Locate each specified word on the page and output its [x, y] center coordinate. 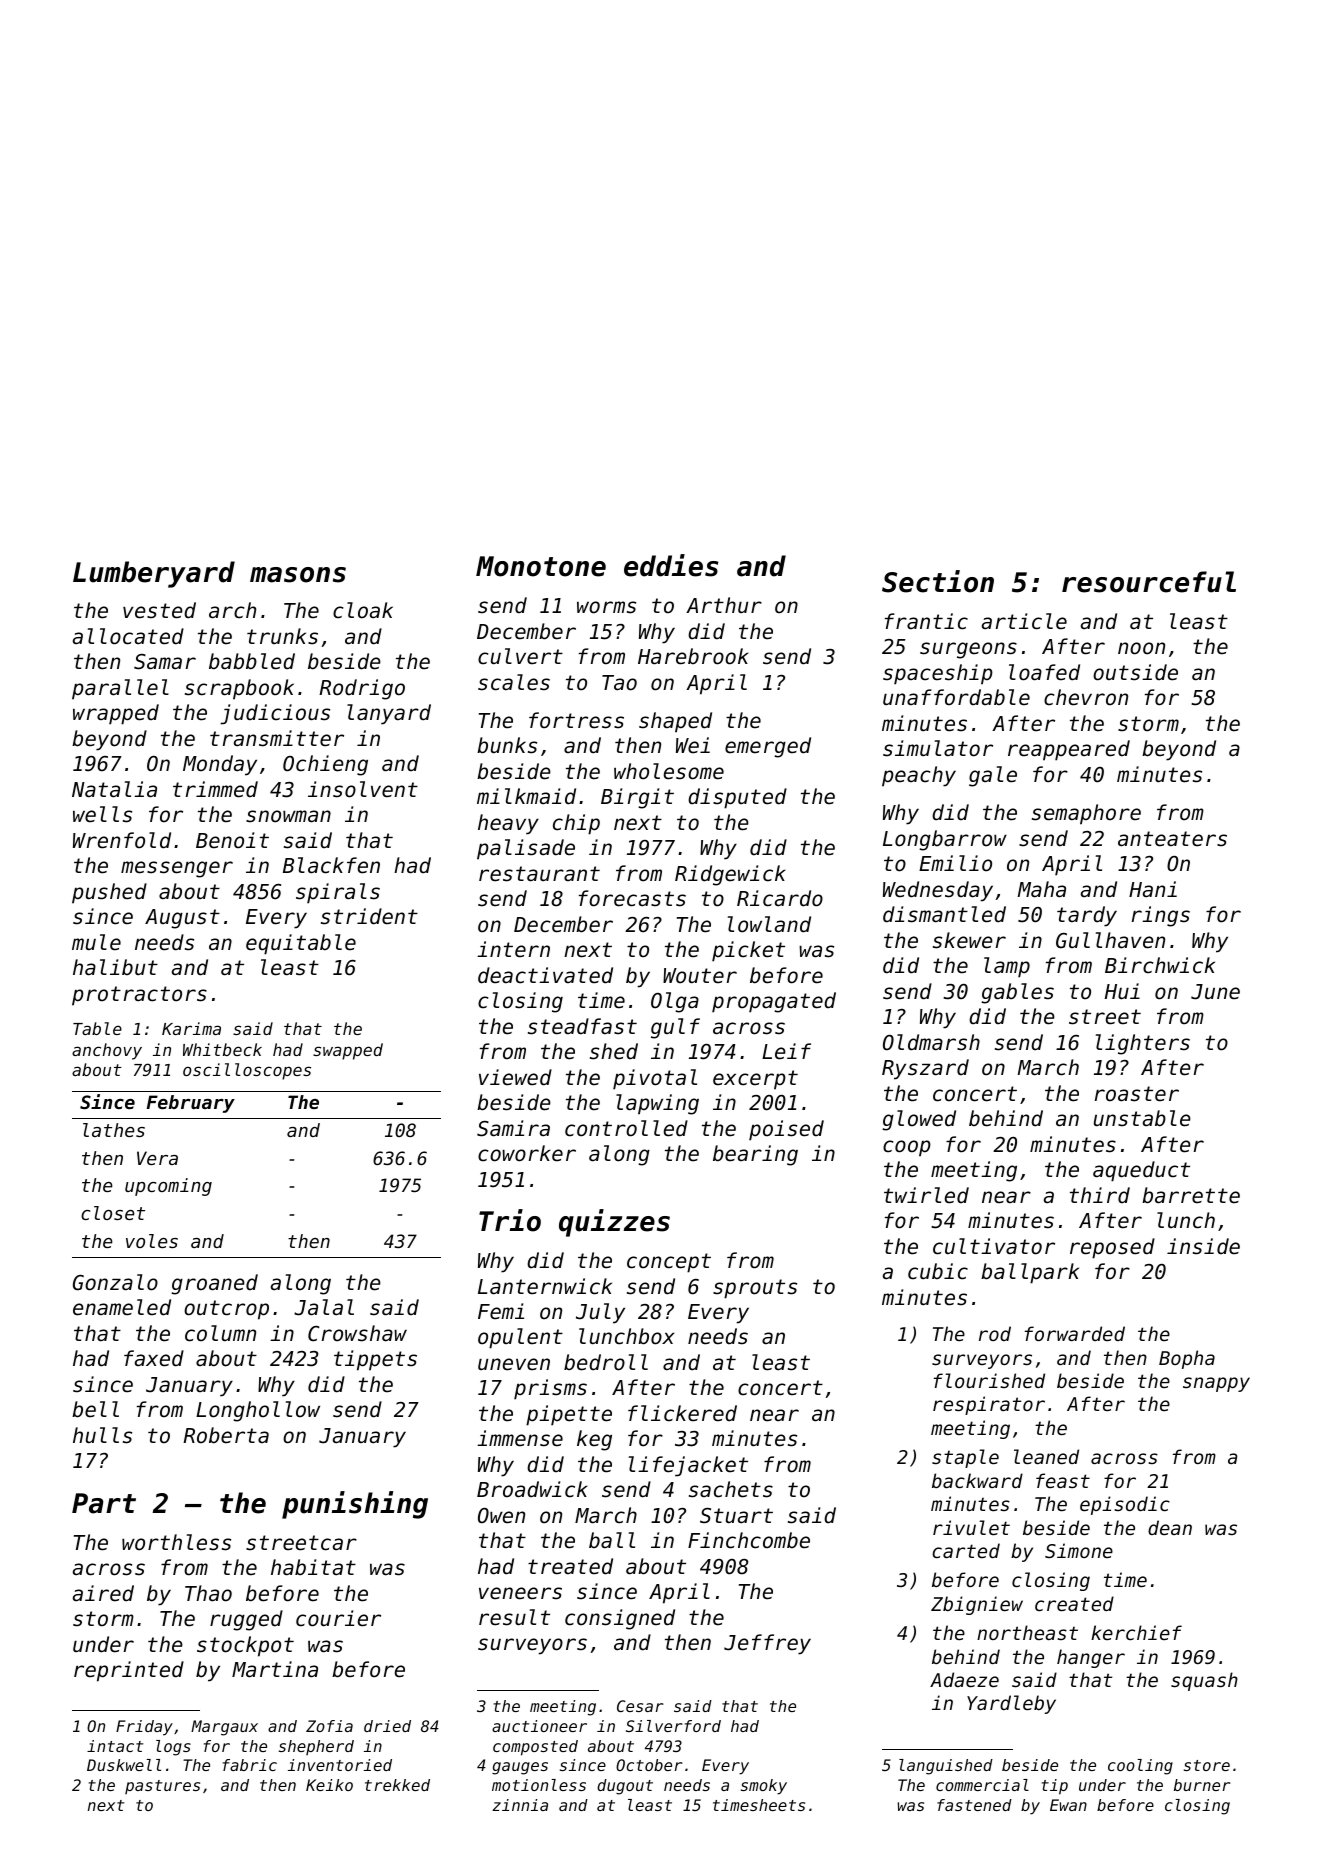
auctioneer [539, 1726]
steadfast [582, 1026]
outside [1135, 672]
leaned [1046, 1456]
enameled [122, 1307]
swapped [348, 1051]
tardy [1087, 916]
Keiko [329, 1785]
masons [298, 575]
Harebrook [693, 656]
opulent [520, 1338]
